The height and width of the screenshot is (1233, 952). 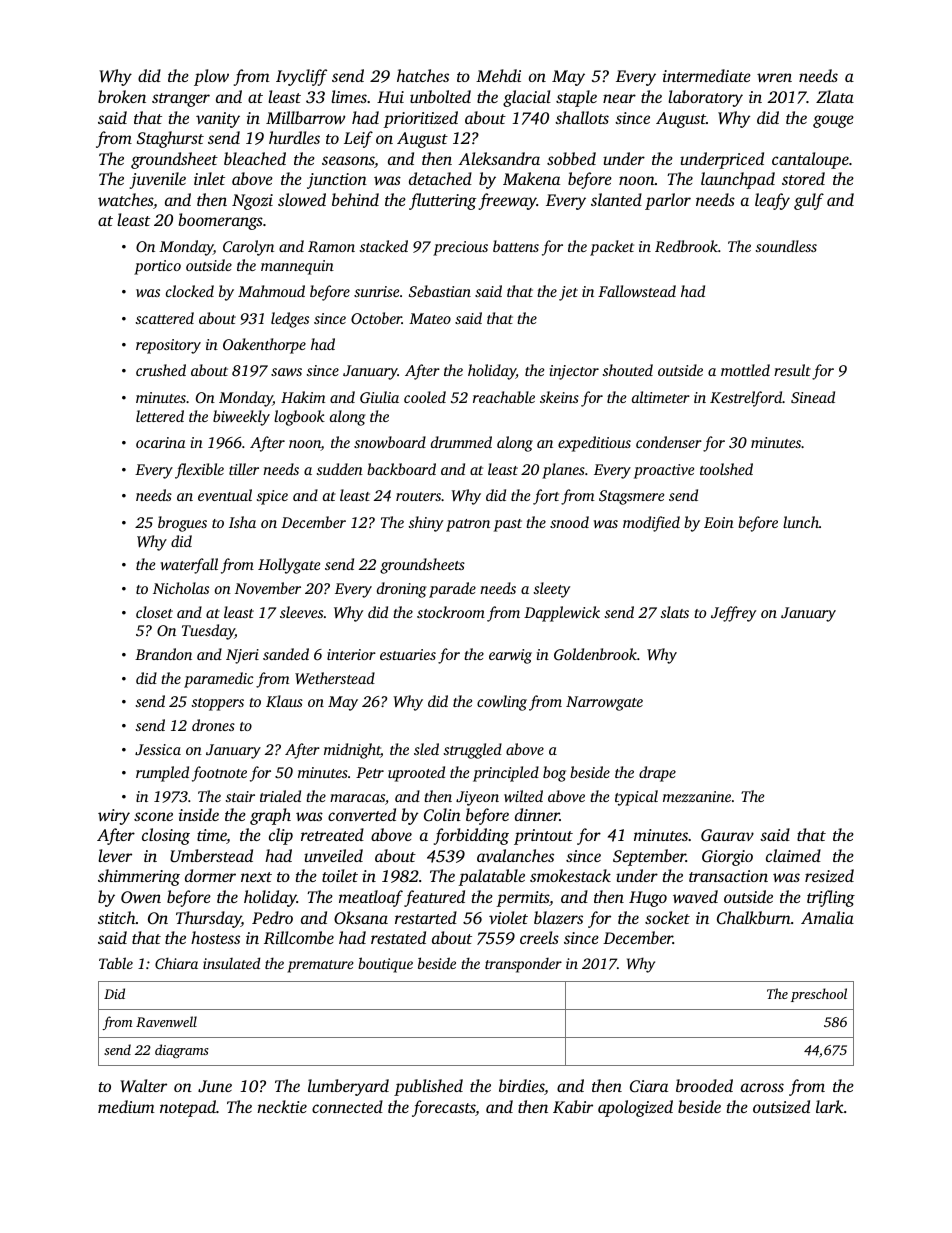 I want to click on planes, so click(x=563, y=471).
